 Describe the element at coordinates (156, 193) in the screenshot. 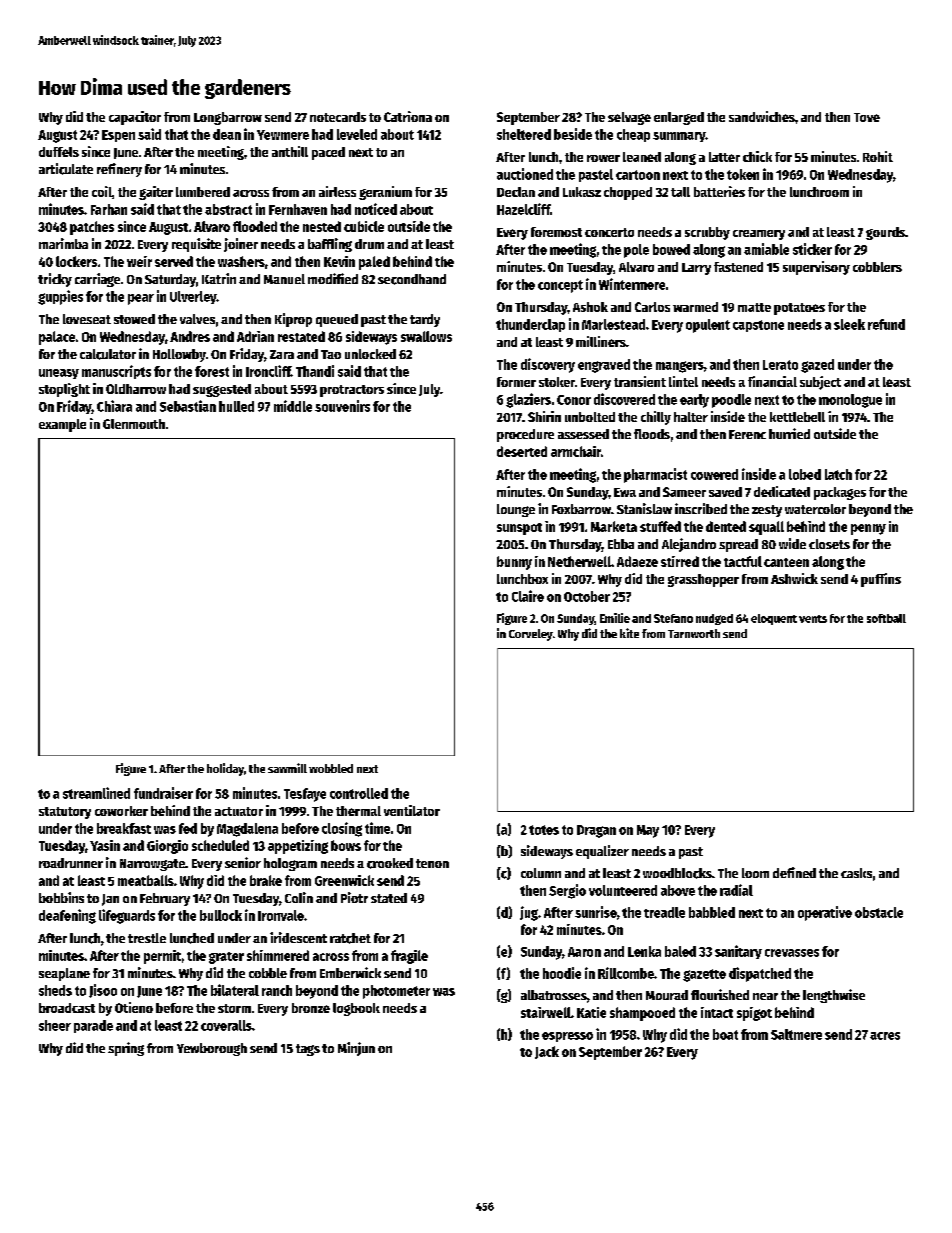

I see `gaiter` at that location.
